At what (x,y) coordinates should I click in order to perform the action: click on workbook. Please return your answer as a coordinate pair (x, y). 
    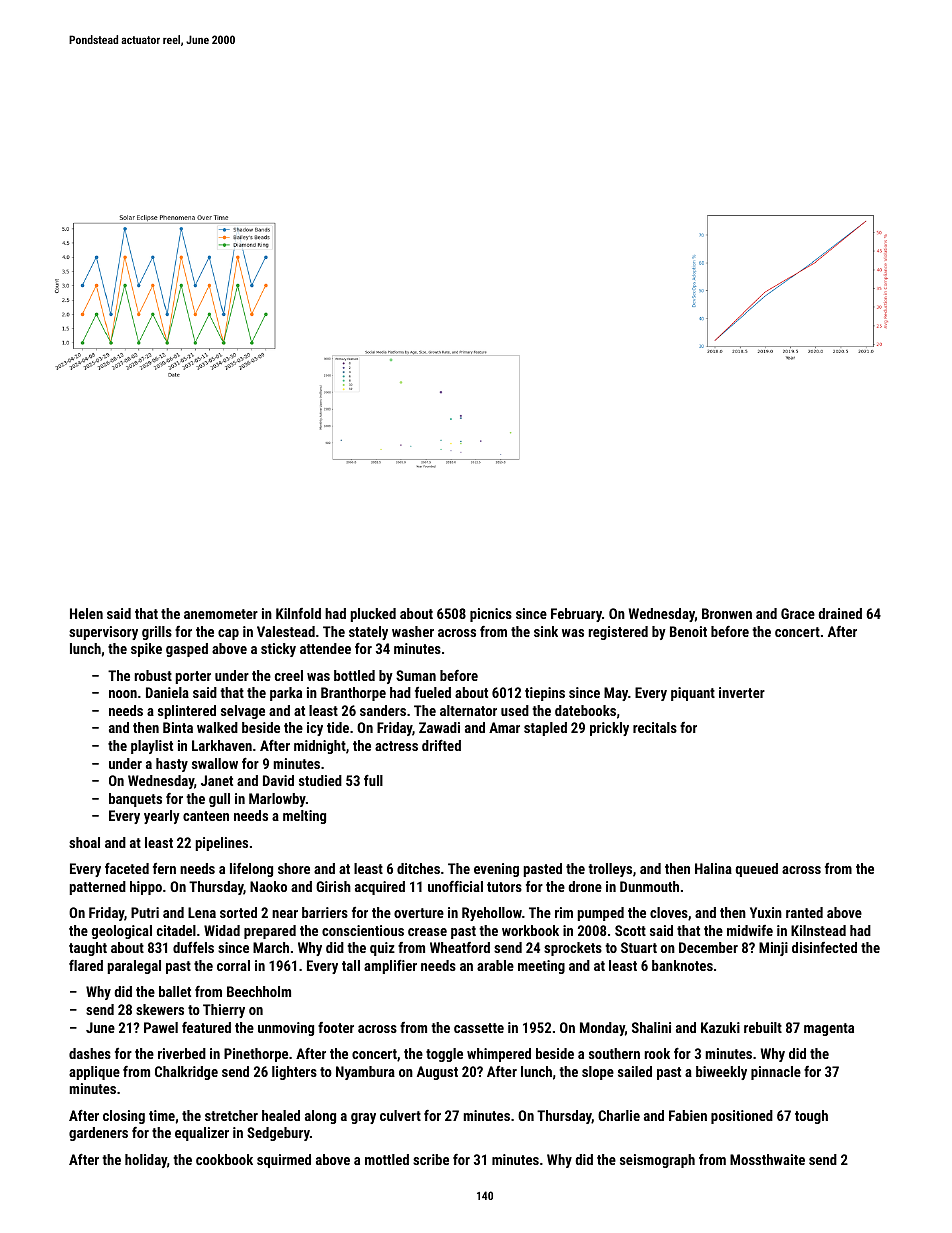
    Looking at the image, I should click on (530, 930).
